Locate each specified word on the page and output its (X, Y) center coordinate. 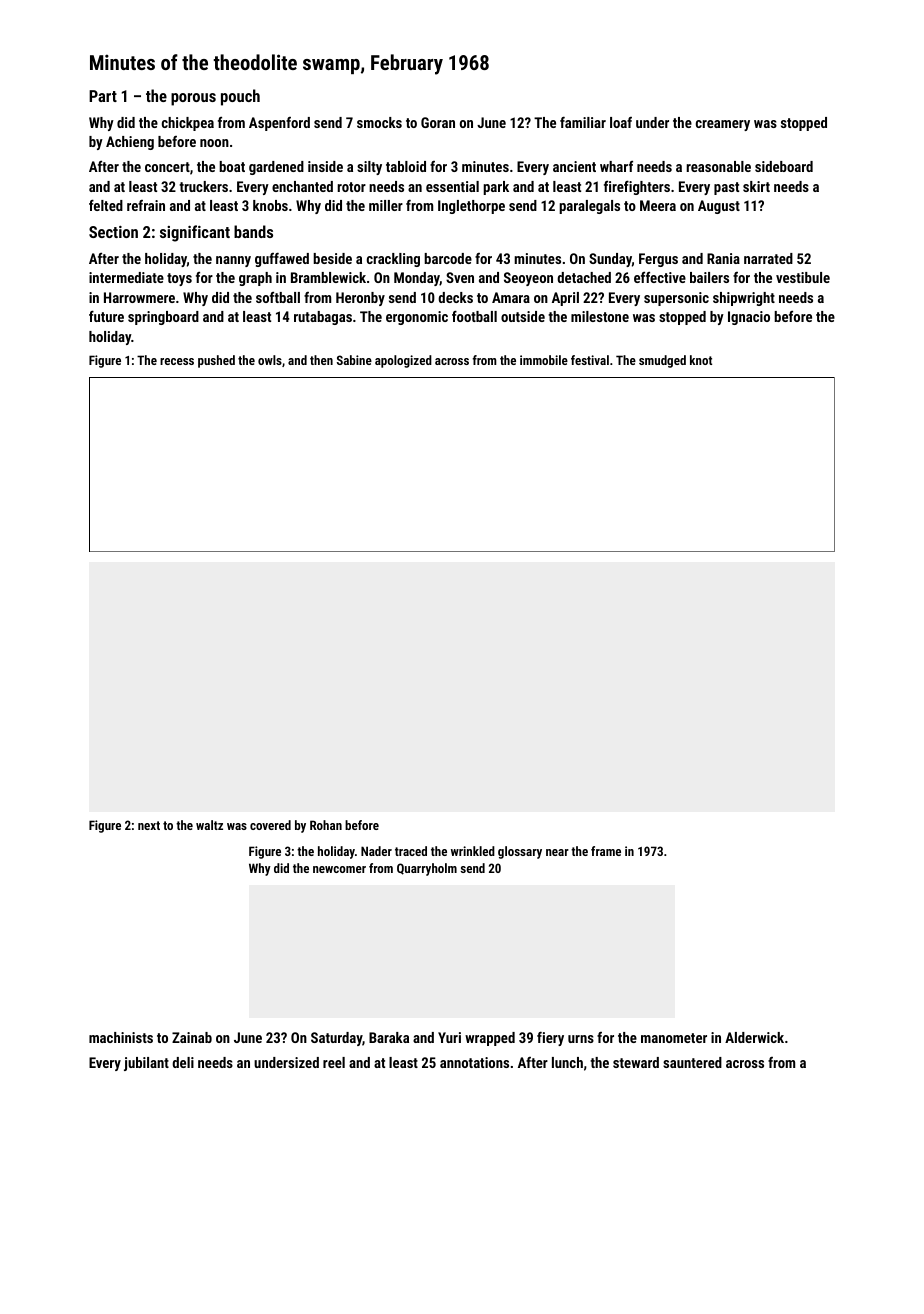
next (149, 825)
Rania (723, 258)
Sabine (354, 360)
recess (177, 361)
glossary (520, 852)
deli (183, 1062)
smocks (379, 122)
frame (606, 851)
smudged (662, 361)
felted (106, 205)
